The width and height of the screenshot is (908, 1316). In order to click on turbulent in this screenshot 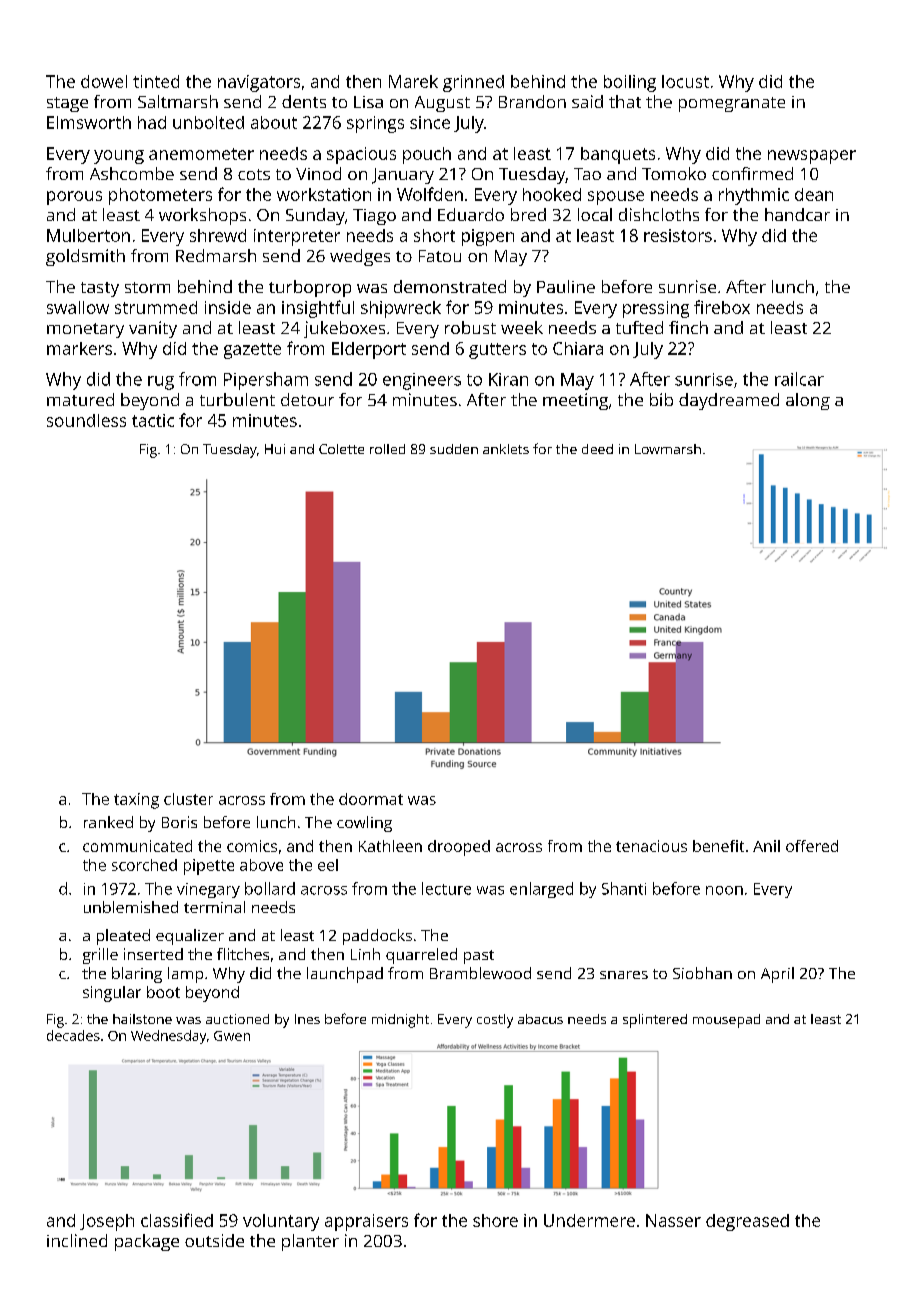, I will do `click(237, 399)`.
